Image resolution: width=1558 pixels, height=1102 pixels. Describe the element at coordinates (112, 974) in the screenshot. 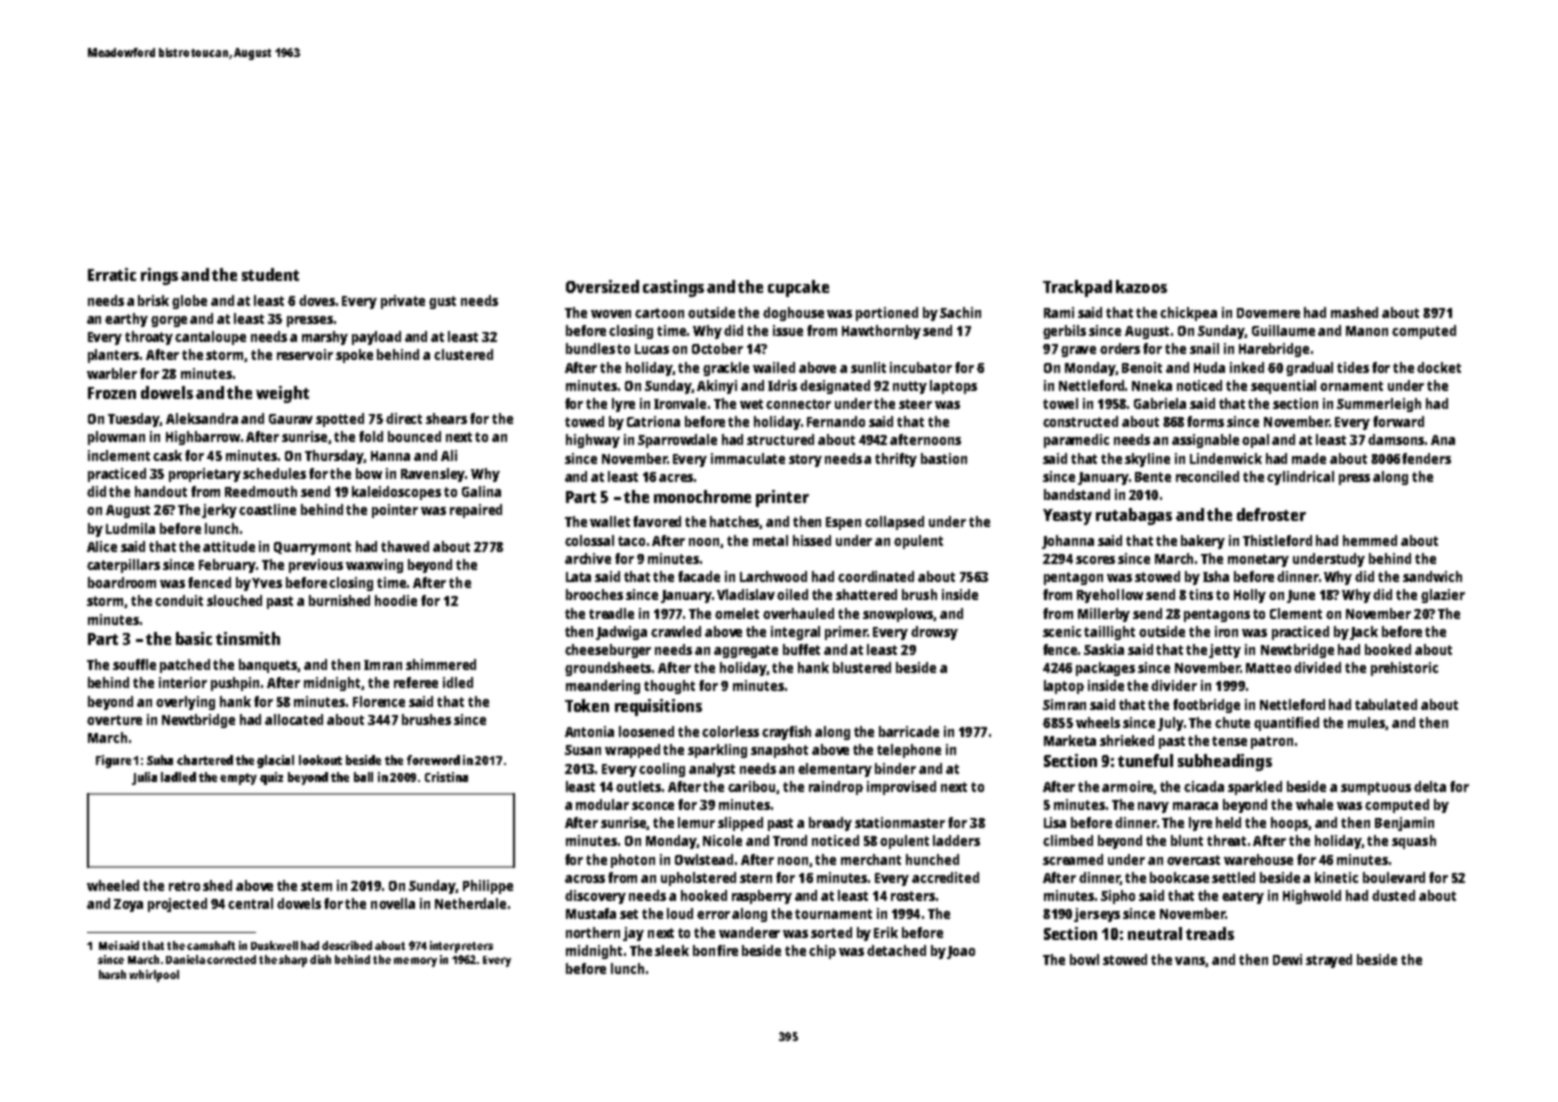

I see `harsh` at that location.
